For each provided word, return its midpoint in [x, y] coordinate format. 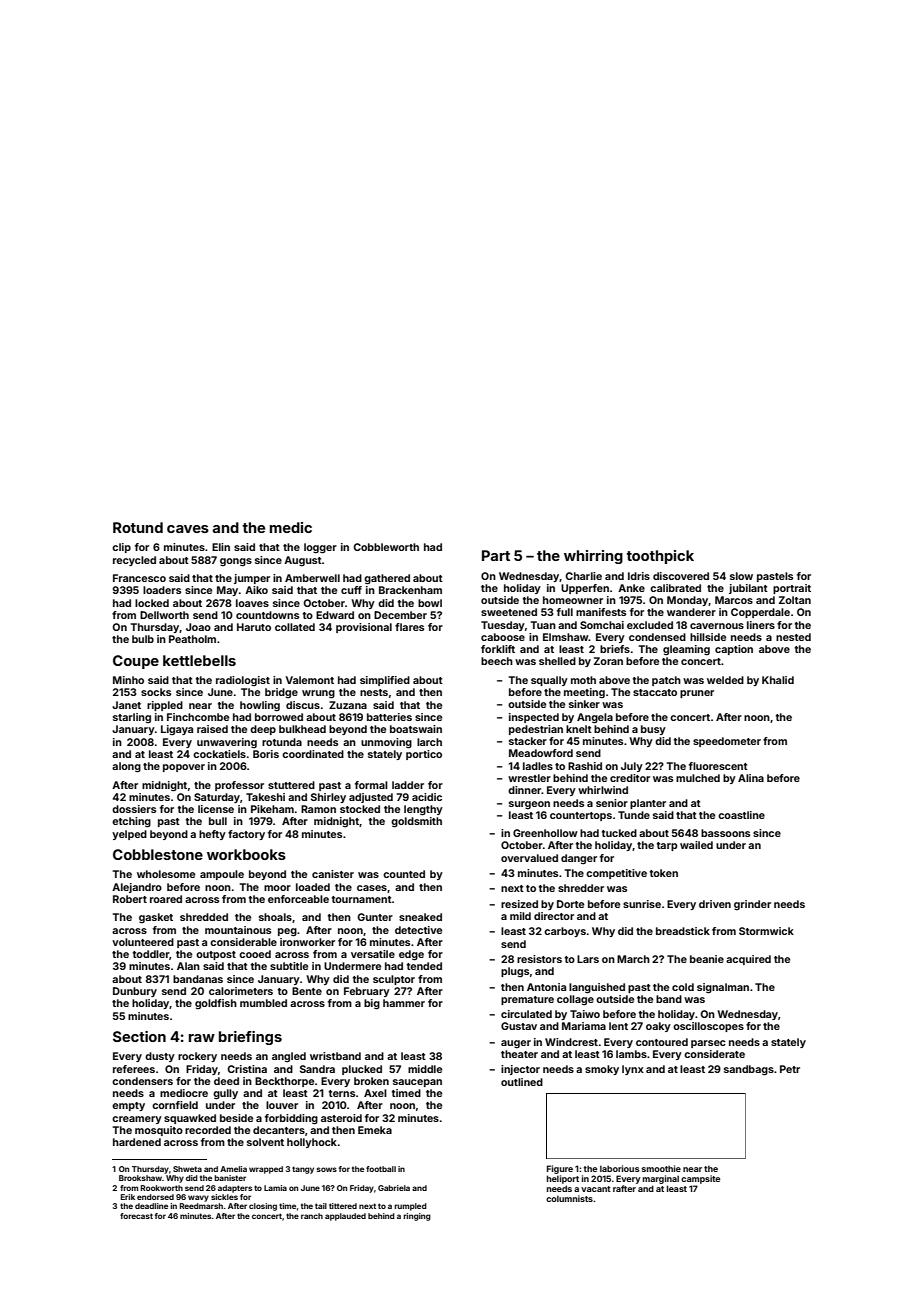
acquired [748, 960]
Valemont [310, 680]
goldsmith [416, 822]
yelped [129, 835]
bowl [430, 603]
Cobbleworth [386, 547]
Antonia [546, 987]
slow [741, 576]
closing [263, 1207]
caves [188, 529]
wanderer [691, 612]
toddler [151, 954]
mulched [698, 778]
